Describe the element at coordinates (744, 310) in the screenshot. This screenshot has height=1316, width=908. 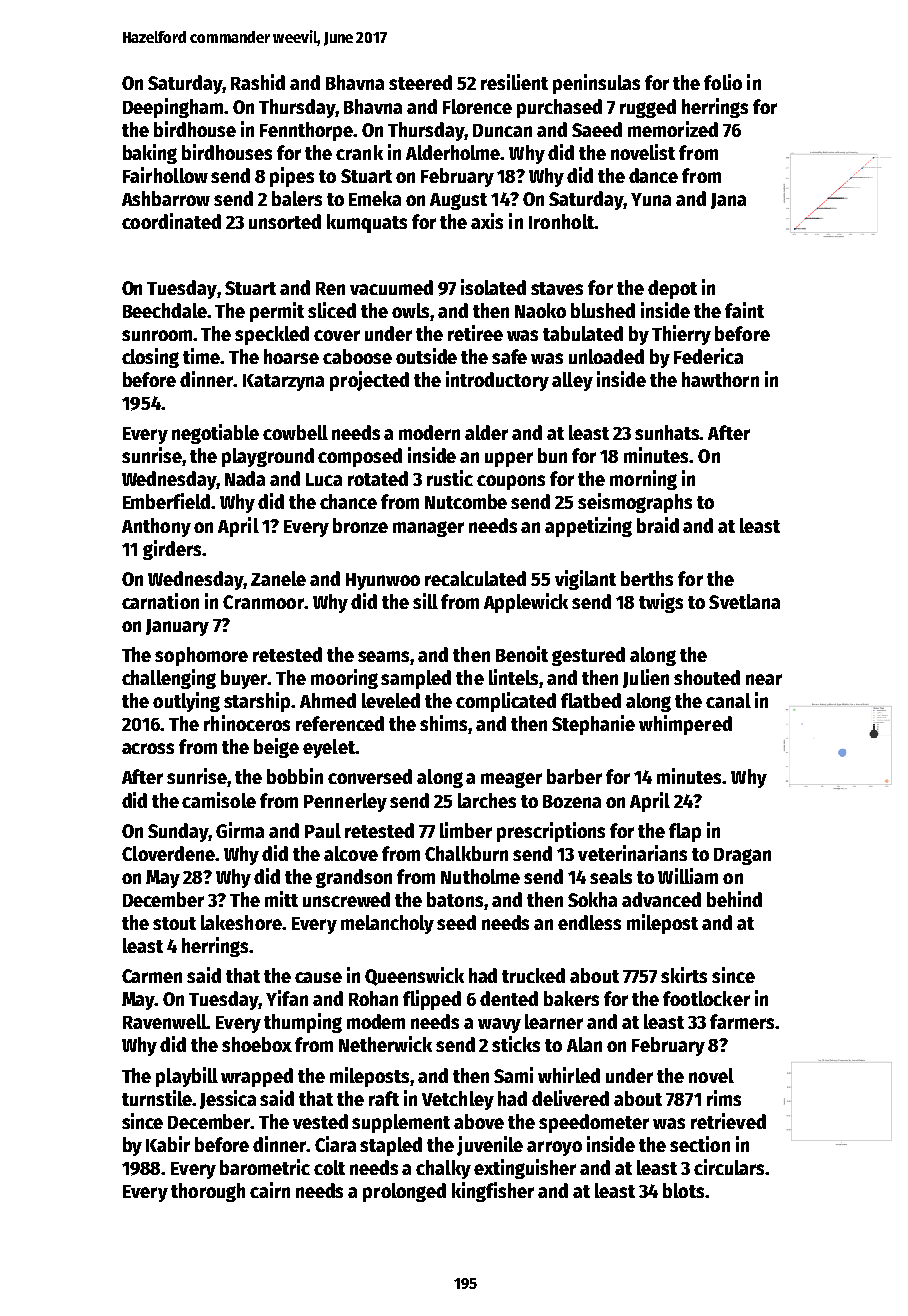
I see `faint` at that location.
